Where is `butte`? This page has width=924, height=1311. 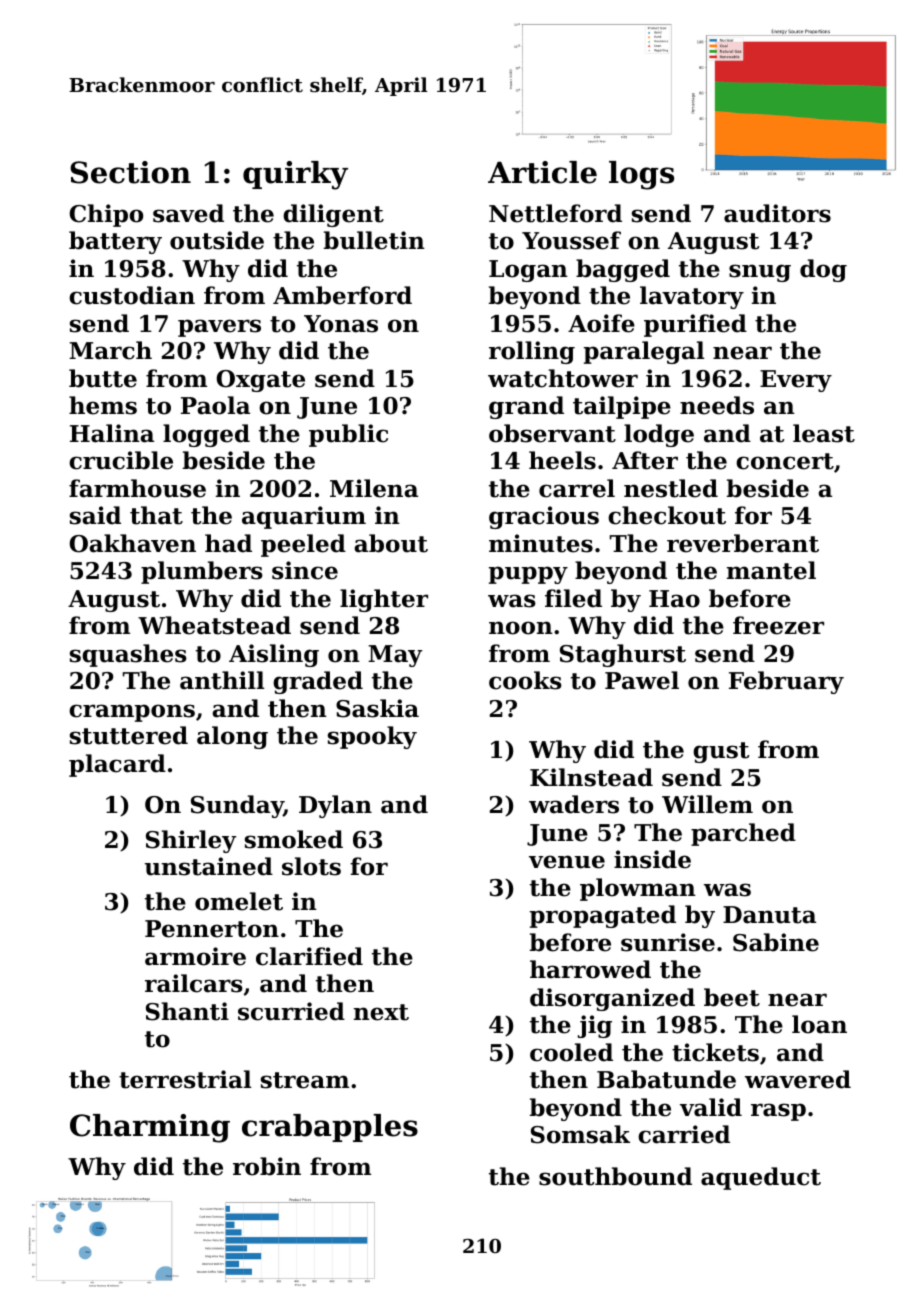
butte is located at coordinates (103, 378).
